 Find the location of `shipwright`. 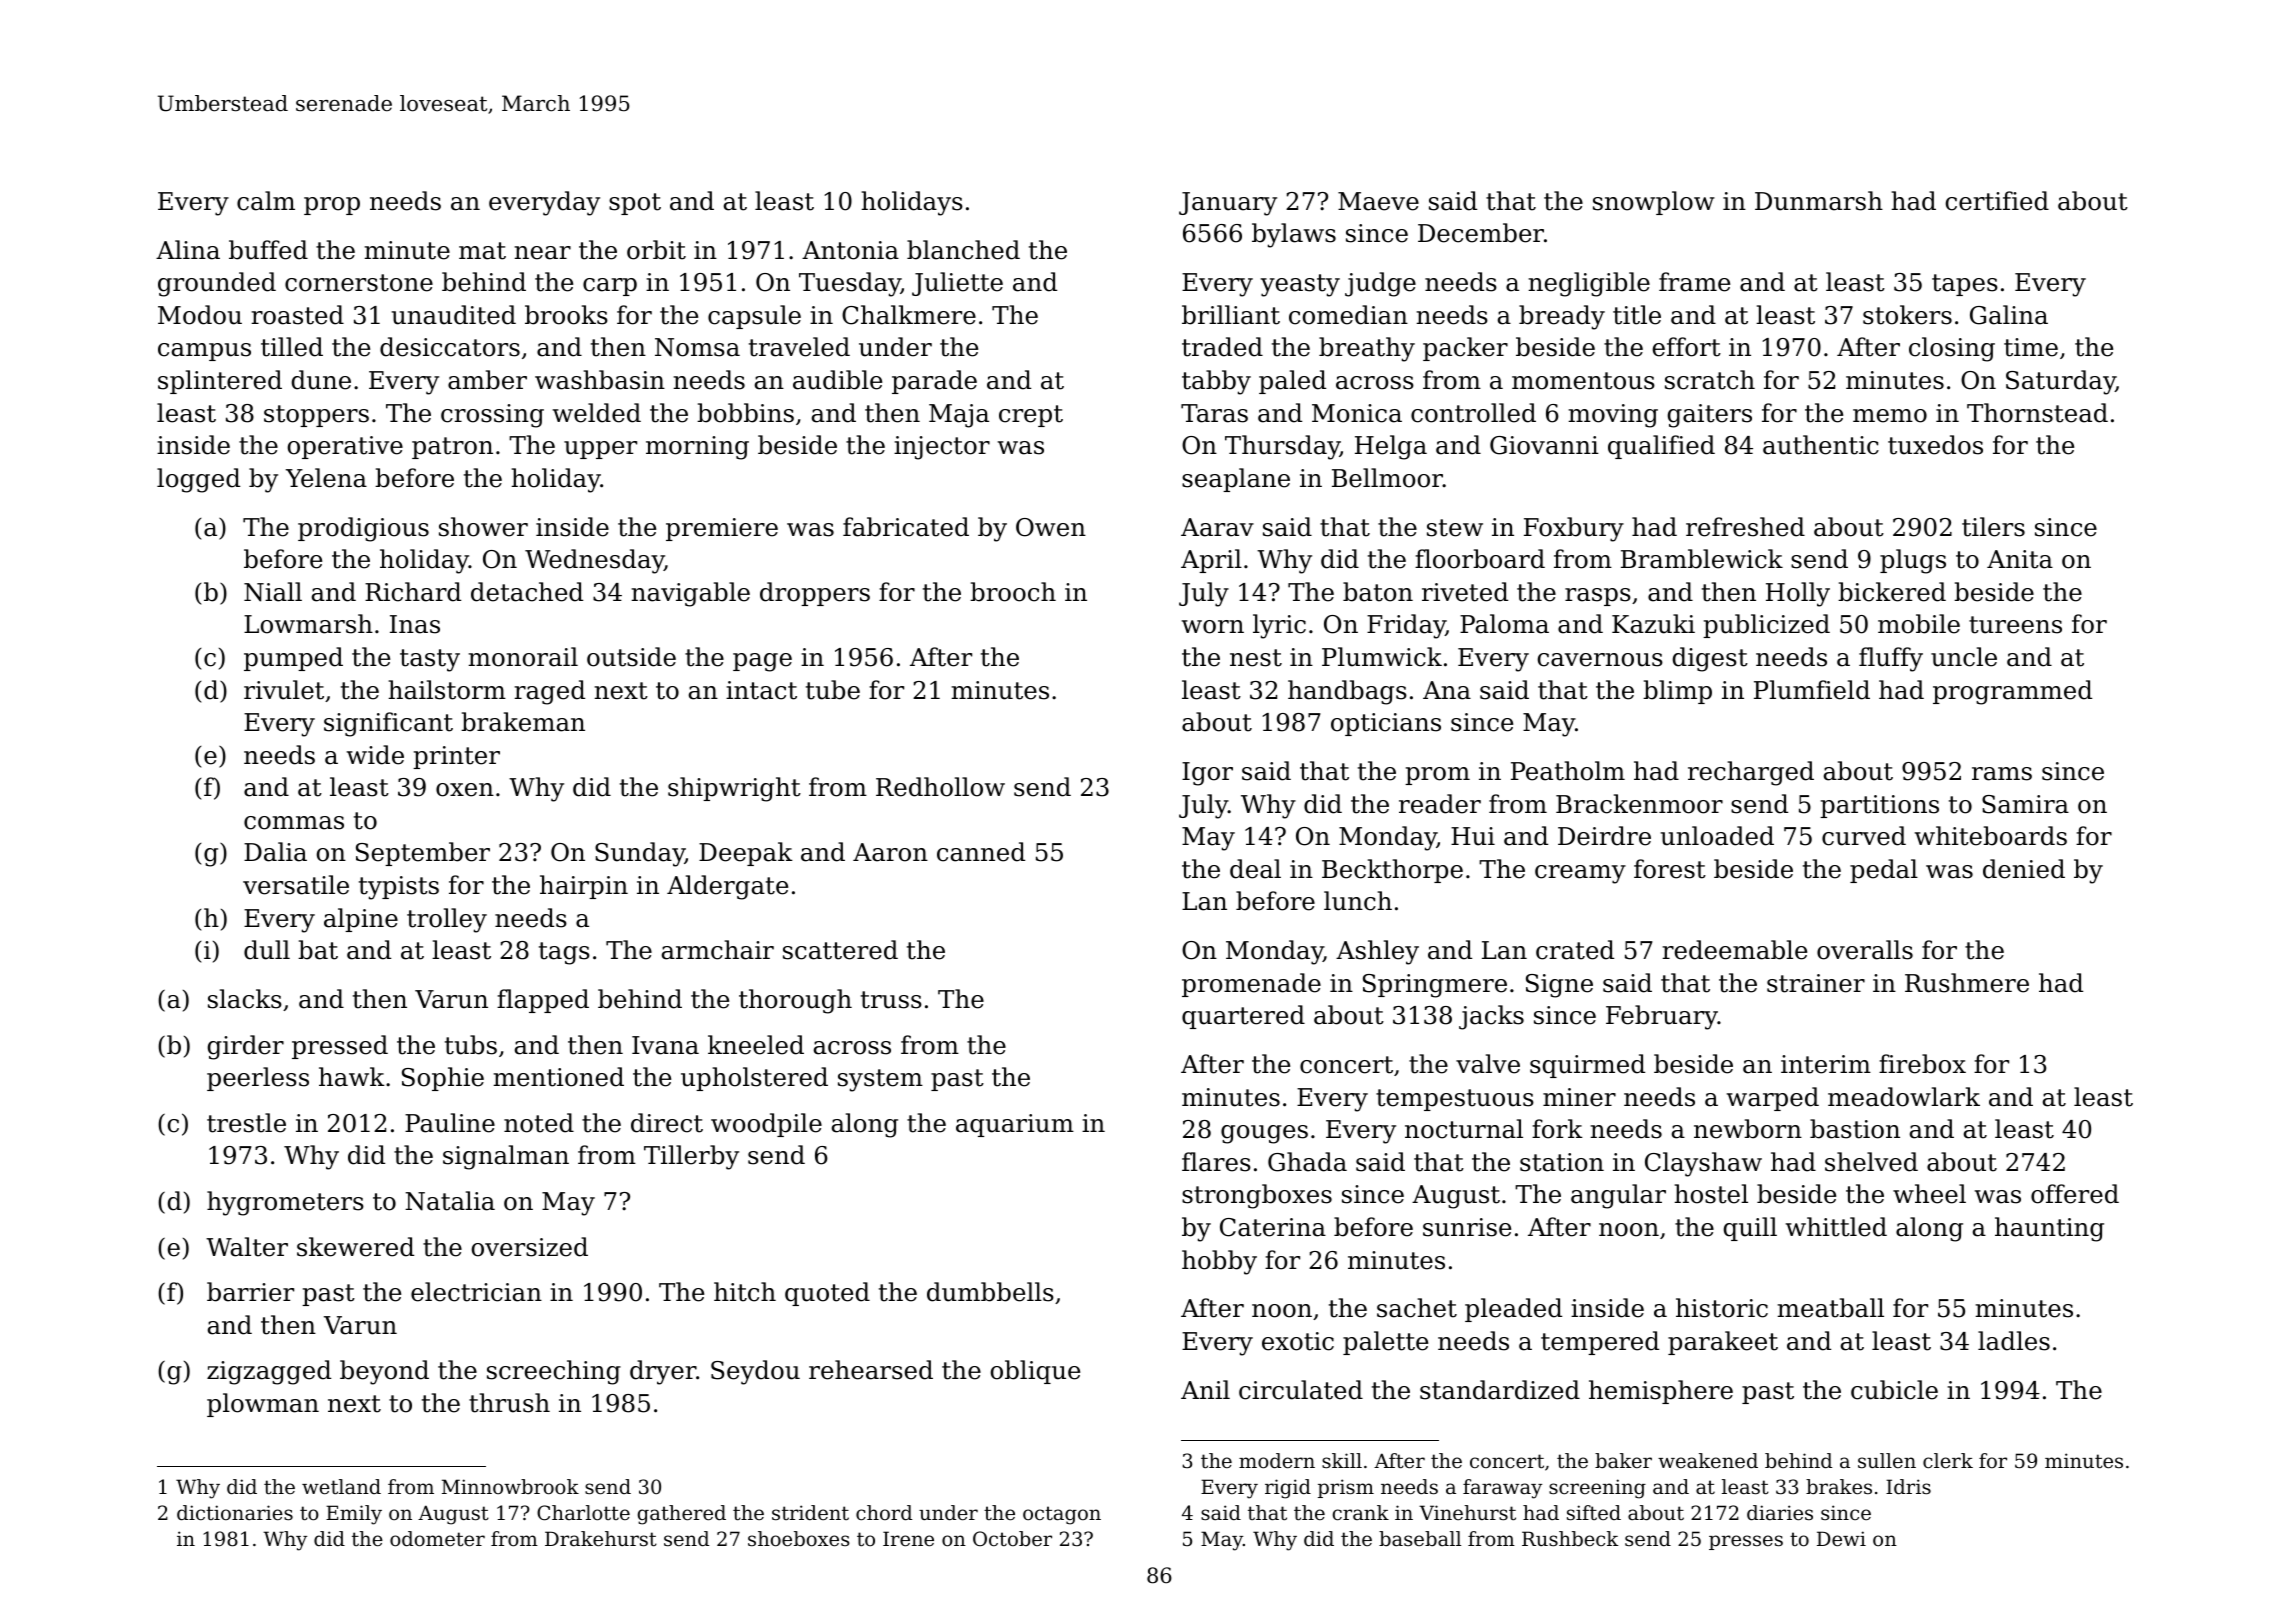

shipwright is located at coordinates (734, 789).
